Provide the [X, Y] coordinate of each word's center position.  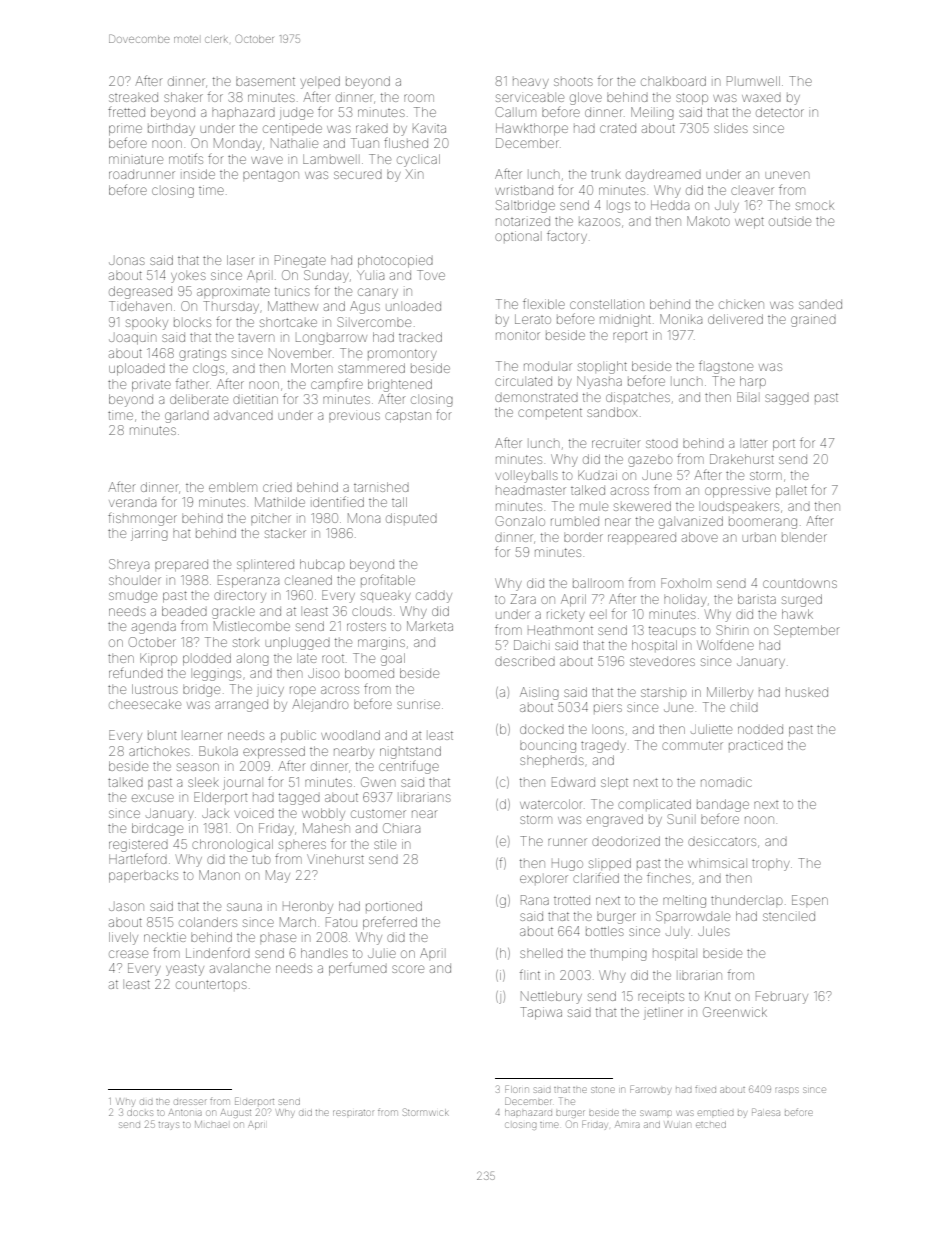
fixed [705, 1090]
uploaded [137, 369]
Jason [126, 907]
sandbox [612, 412]
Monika [681, 319]
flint [530, 974]
